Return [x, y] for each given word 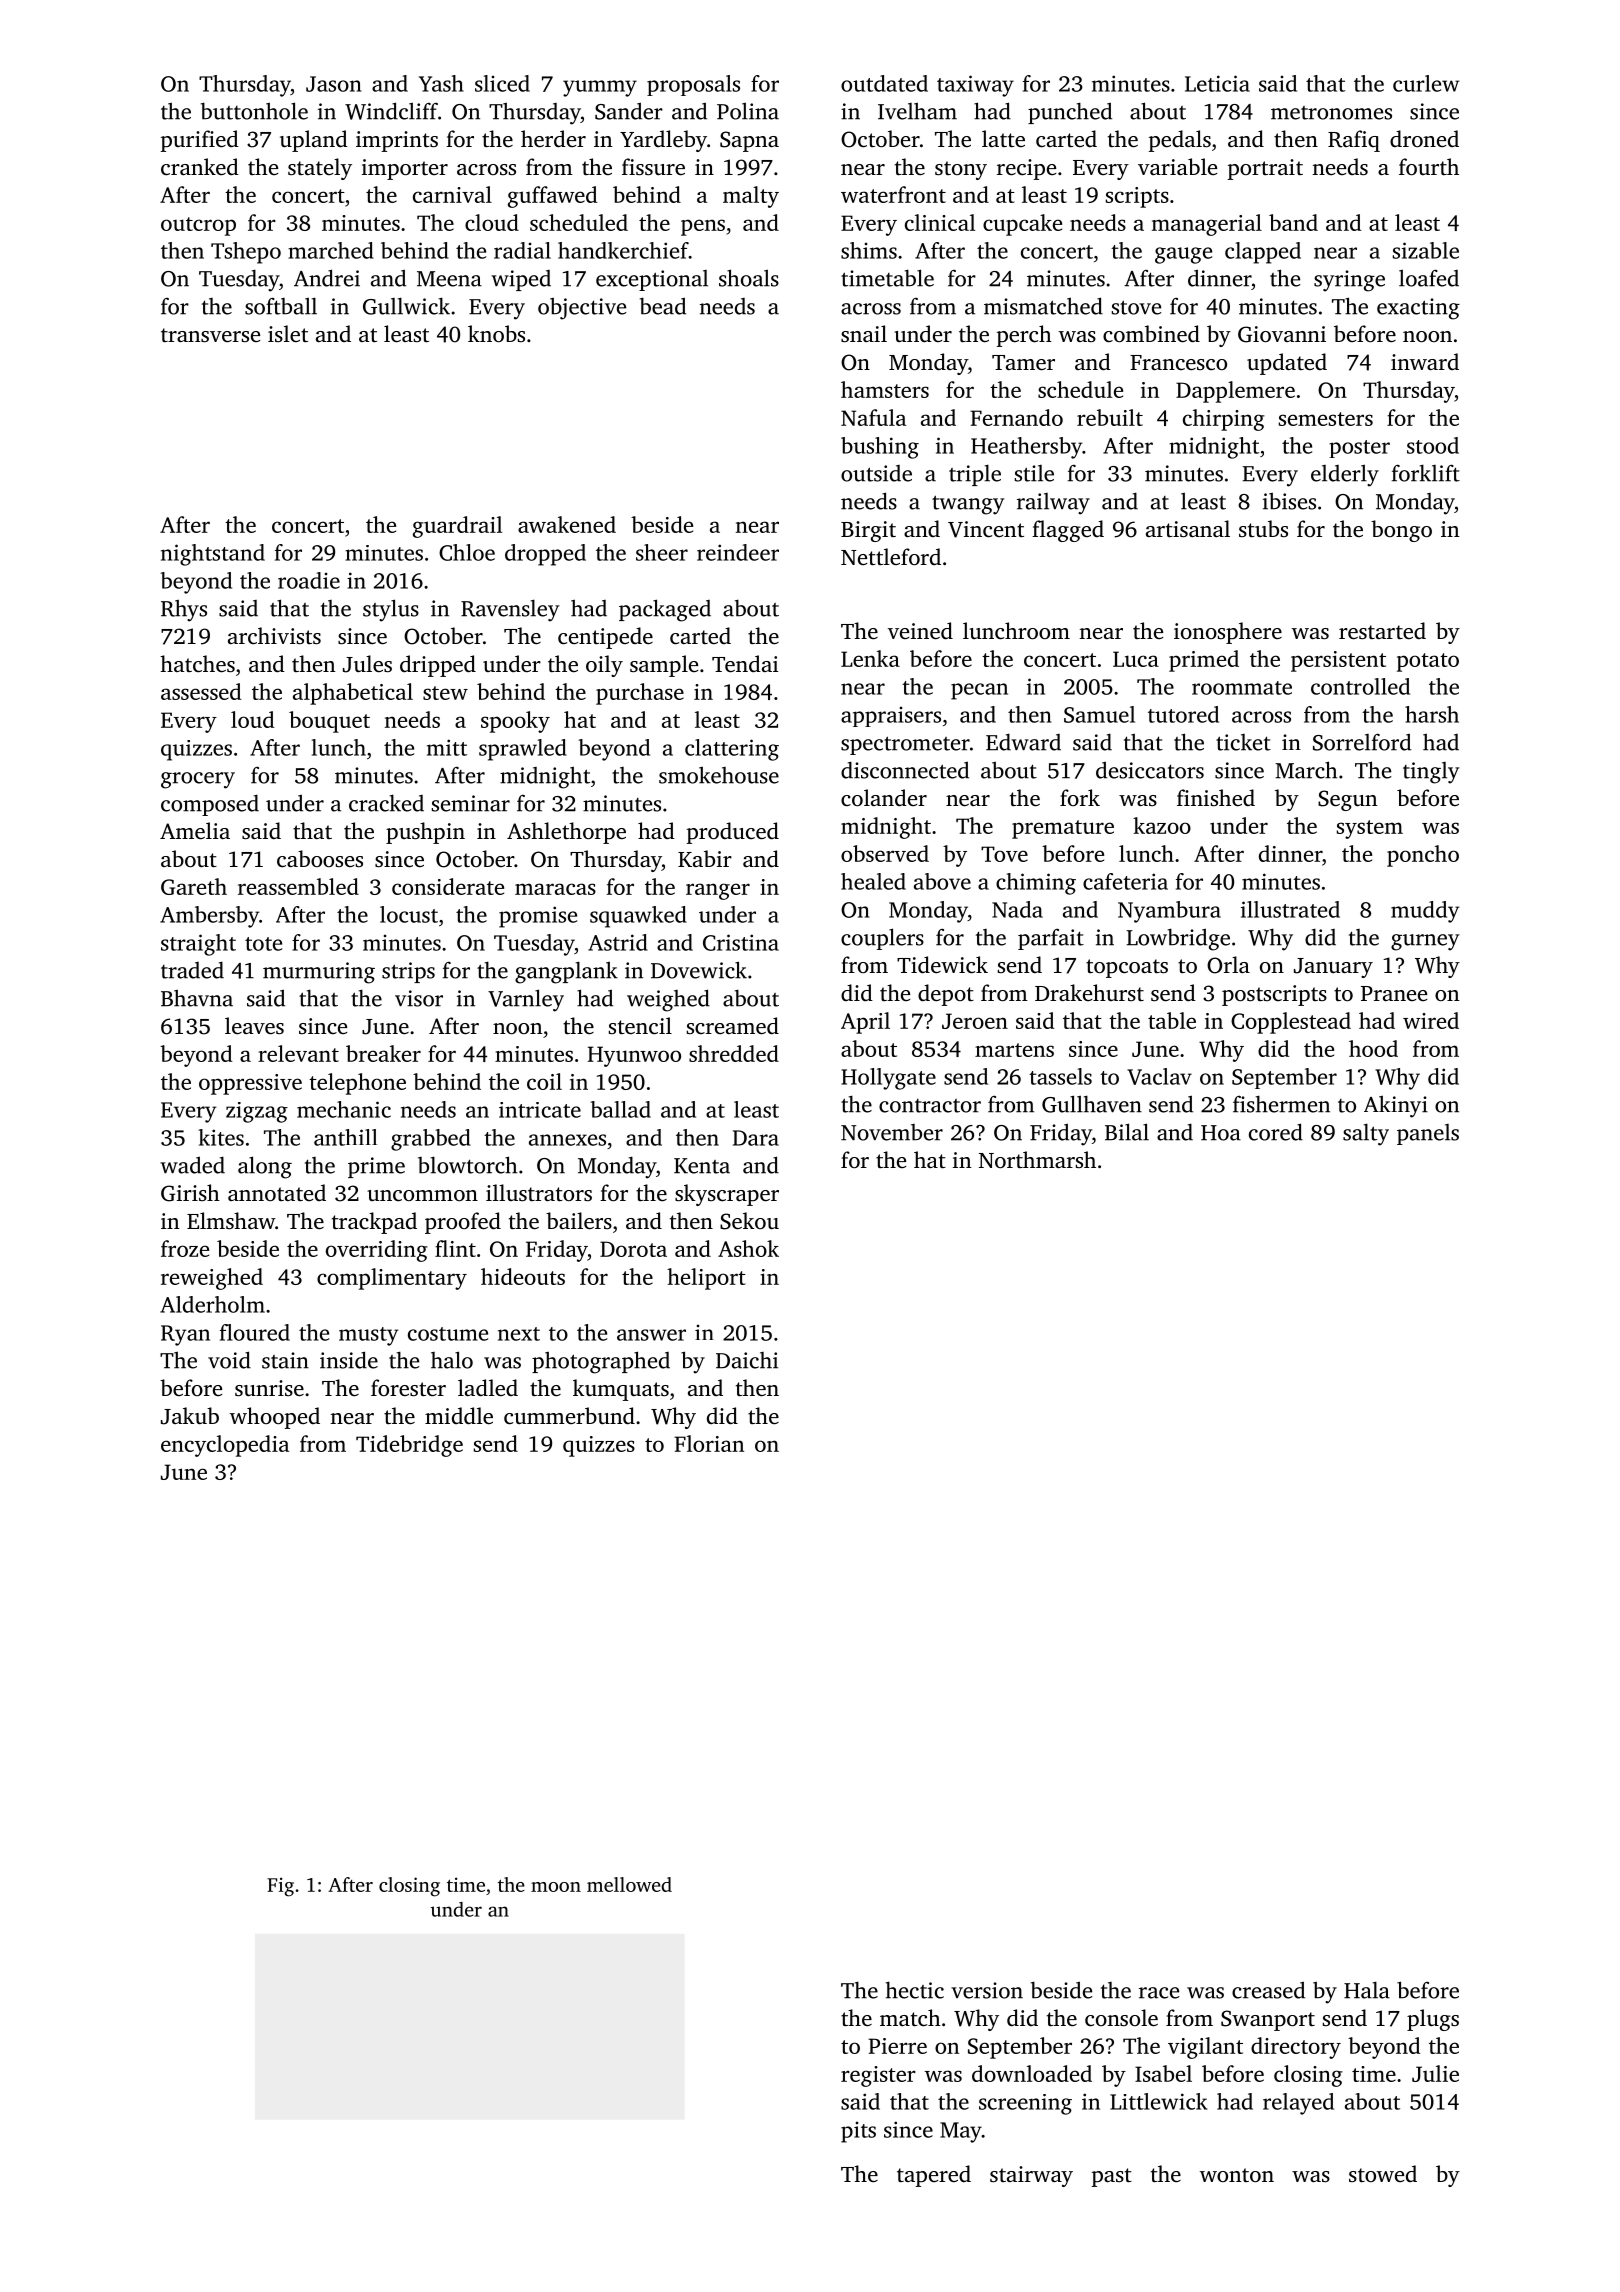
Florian [709, 1443]
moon [556, 1887]
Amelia [195, 831]
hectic [915, 1990]
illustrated [1290, 909]
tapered [934, 2176]
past [1112, 2177]
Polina [748, 111]
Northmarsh [1037, 1159]
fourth [1429, 167]
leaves [254, 1026]
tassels [1060, 1076]
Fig [280, 1887]
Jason [334, 84]
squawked [638, 917]
